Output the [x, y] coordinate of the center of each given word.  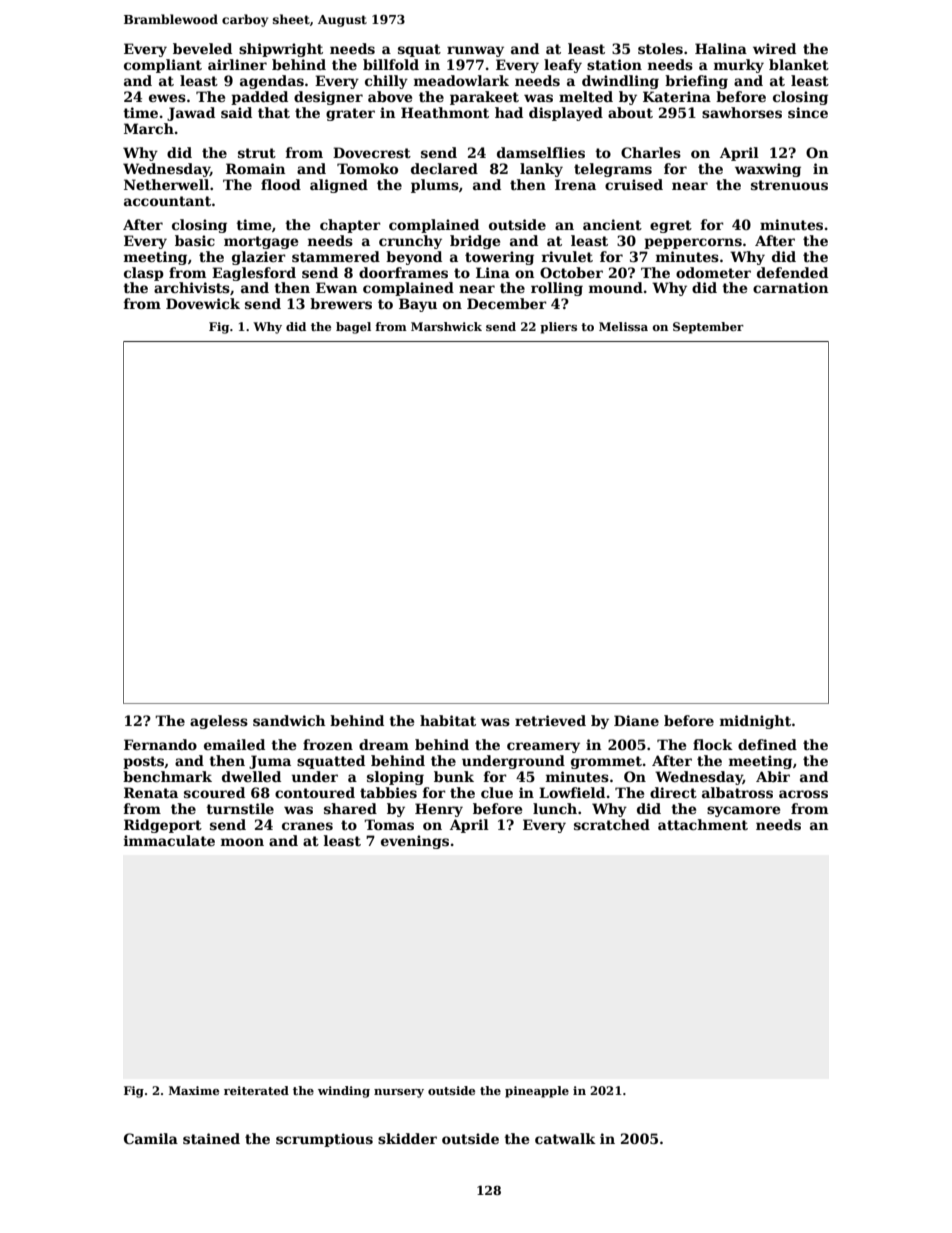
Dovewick [203, 303]
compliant [163, 66]
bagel [353, 328]
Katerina [677, 96]
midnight [755, 722]
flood [281, 184]
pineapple [537, 1092]
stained [211, 1138]
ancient [612, 224]
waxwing [768, 170]
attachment [703, 824]
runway [475, 51]
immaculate [169, 840]
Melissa [623, 326]
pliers [558, 328]
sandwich [289, 720]
